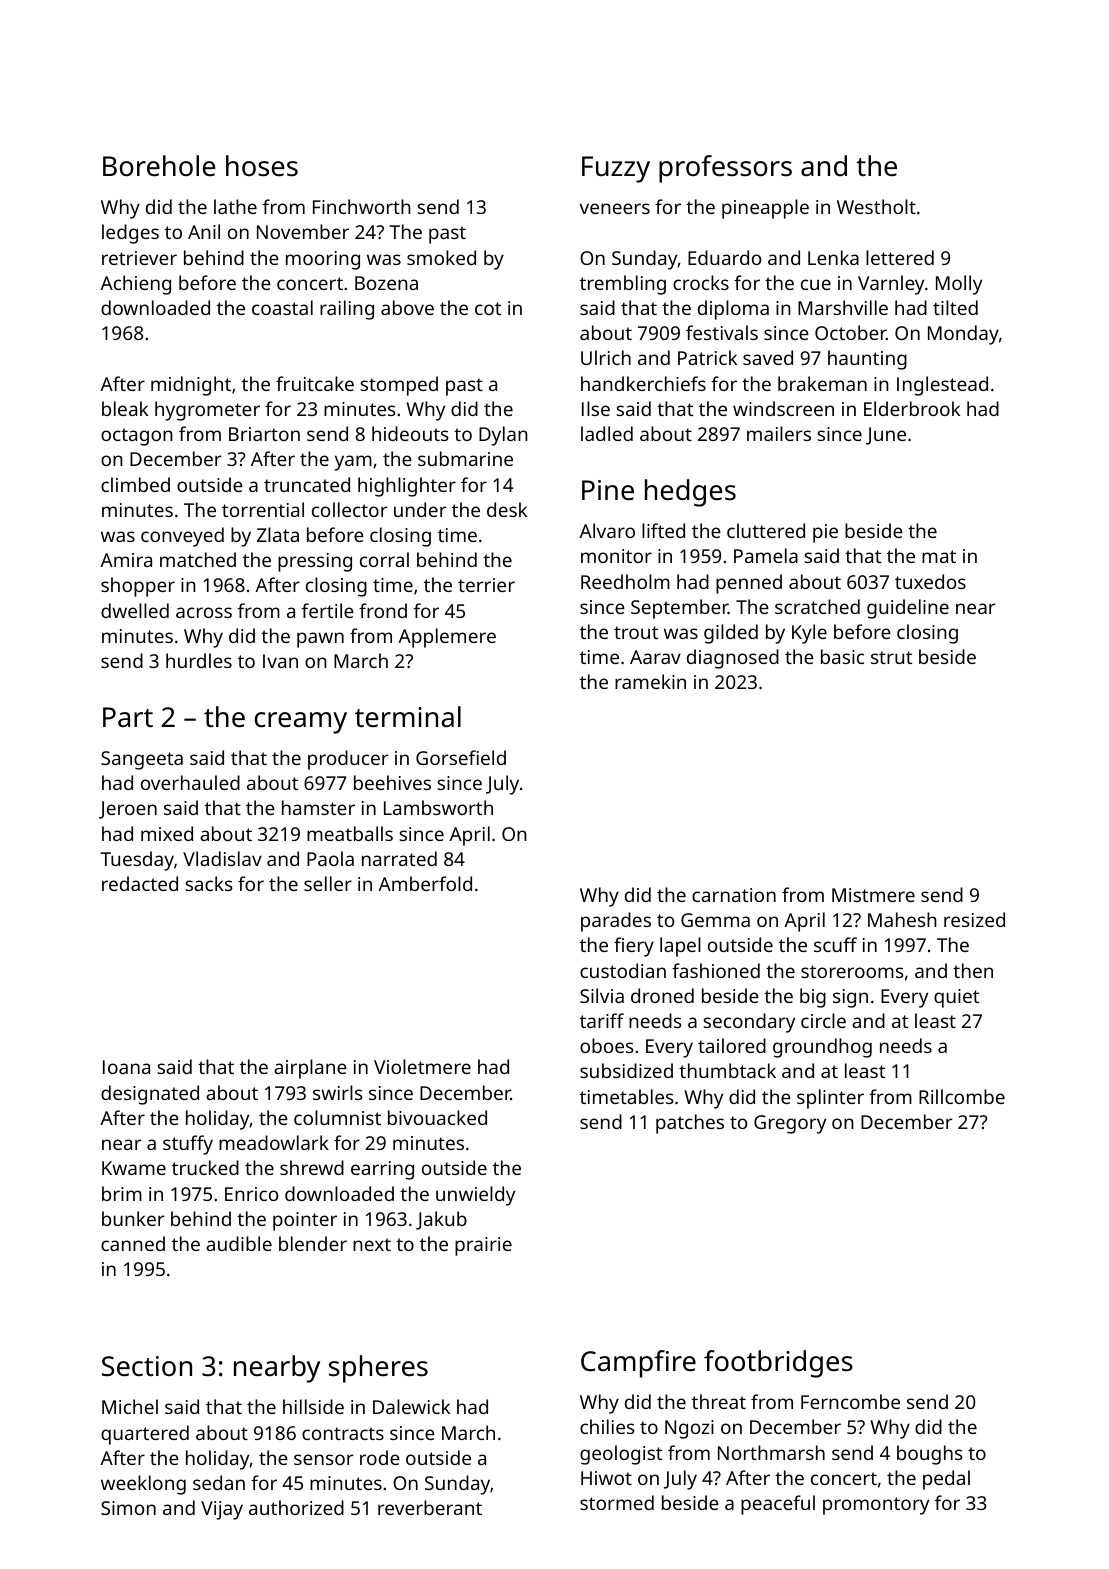 Image resolution: width=1109 pixels, height=1569 pixels. I want to click on Jeroen, so click(128, 810).
